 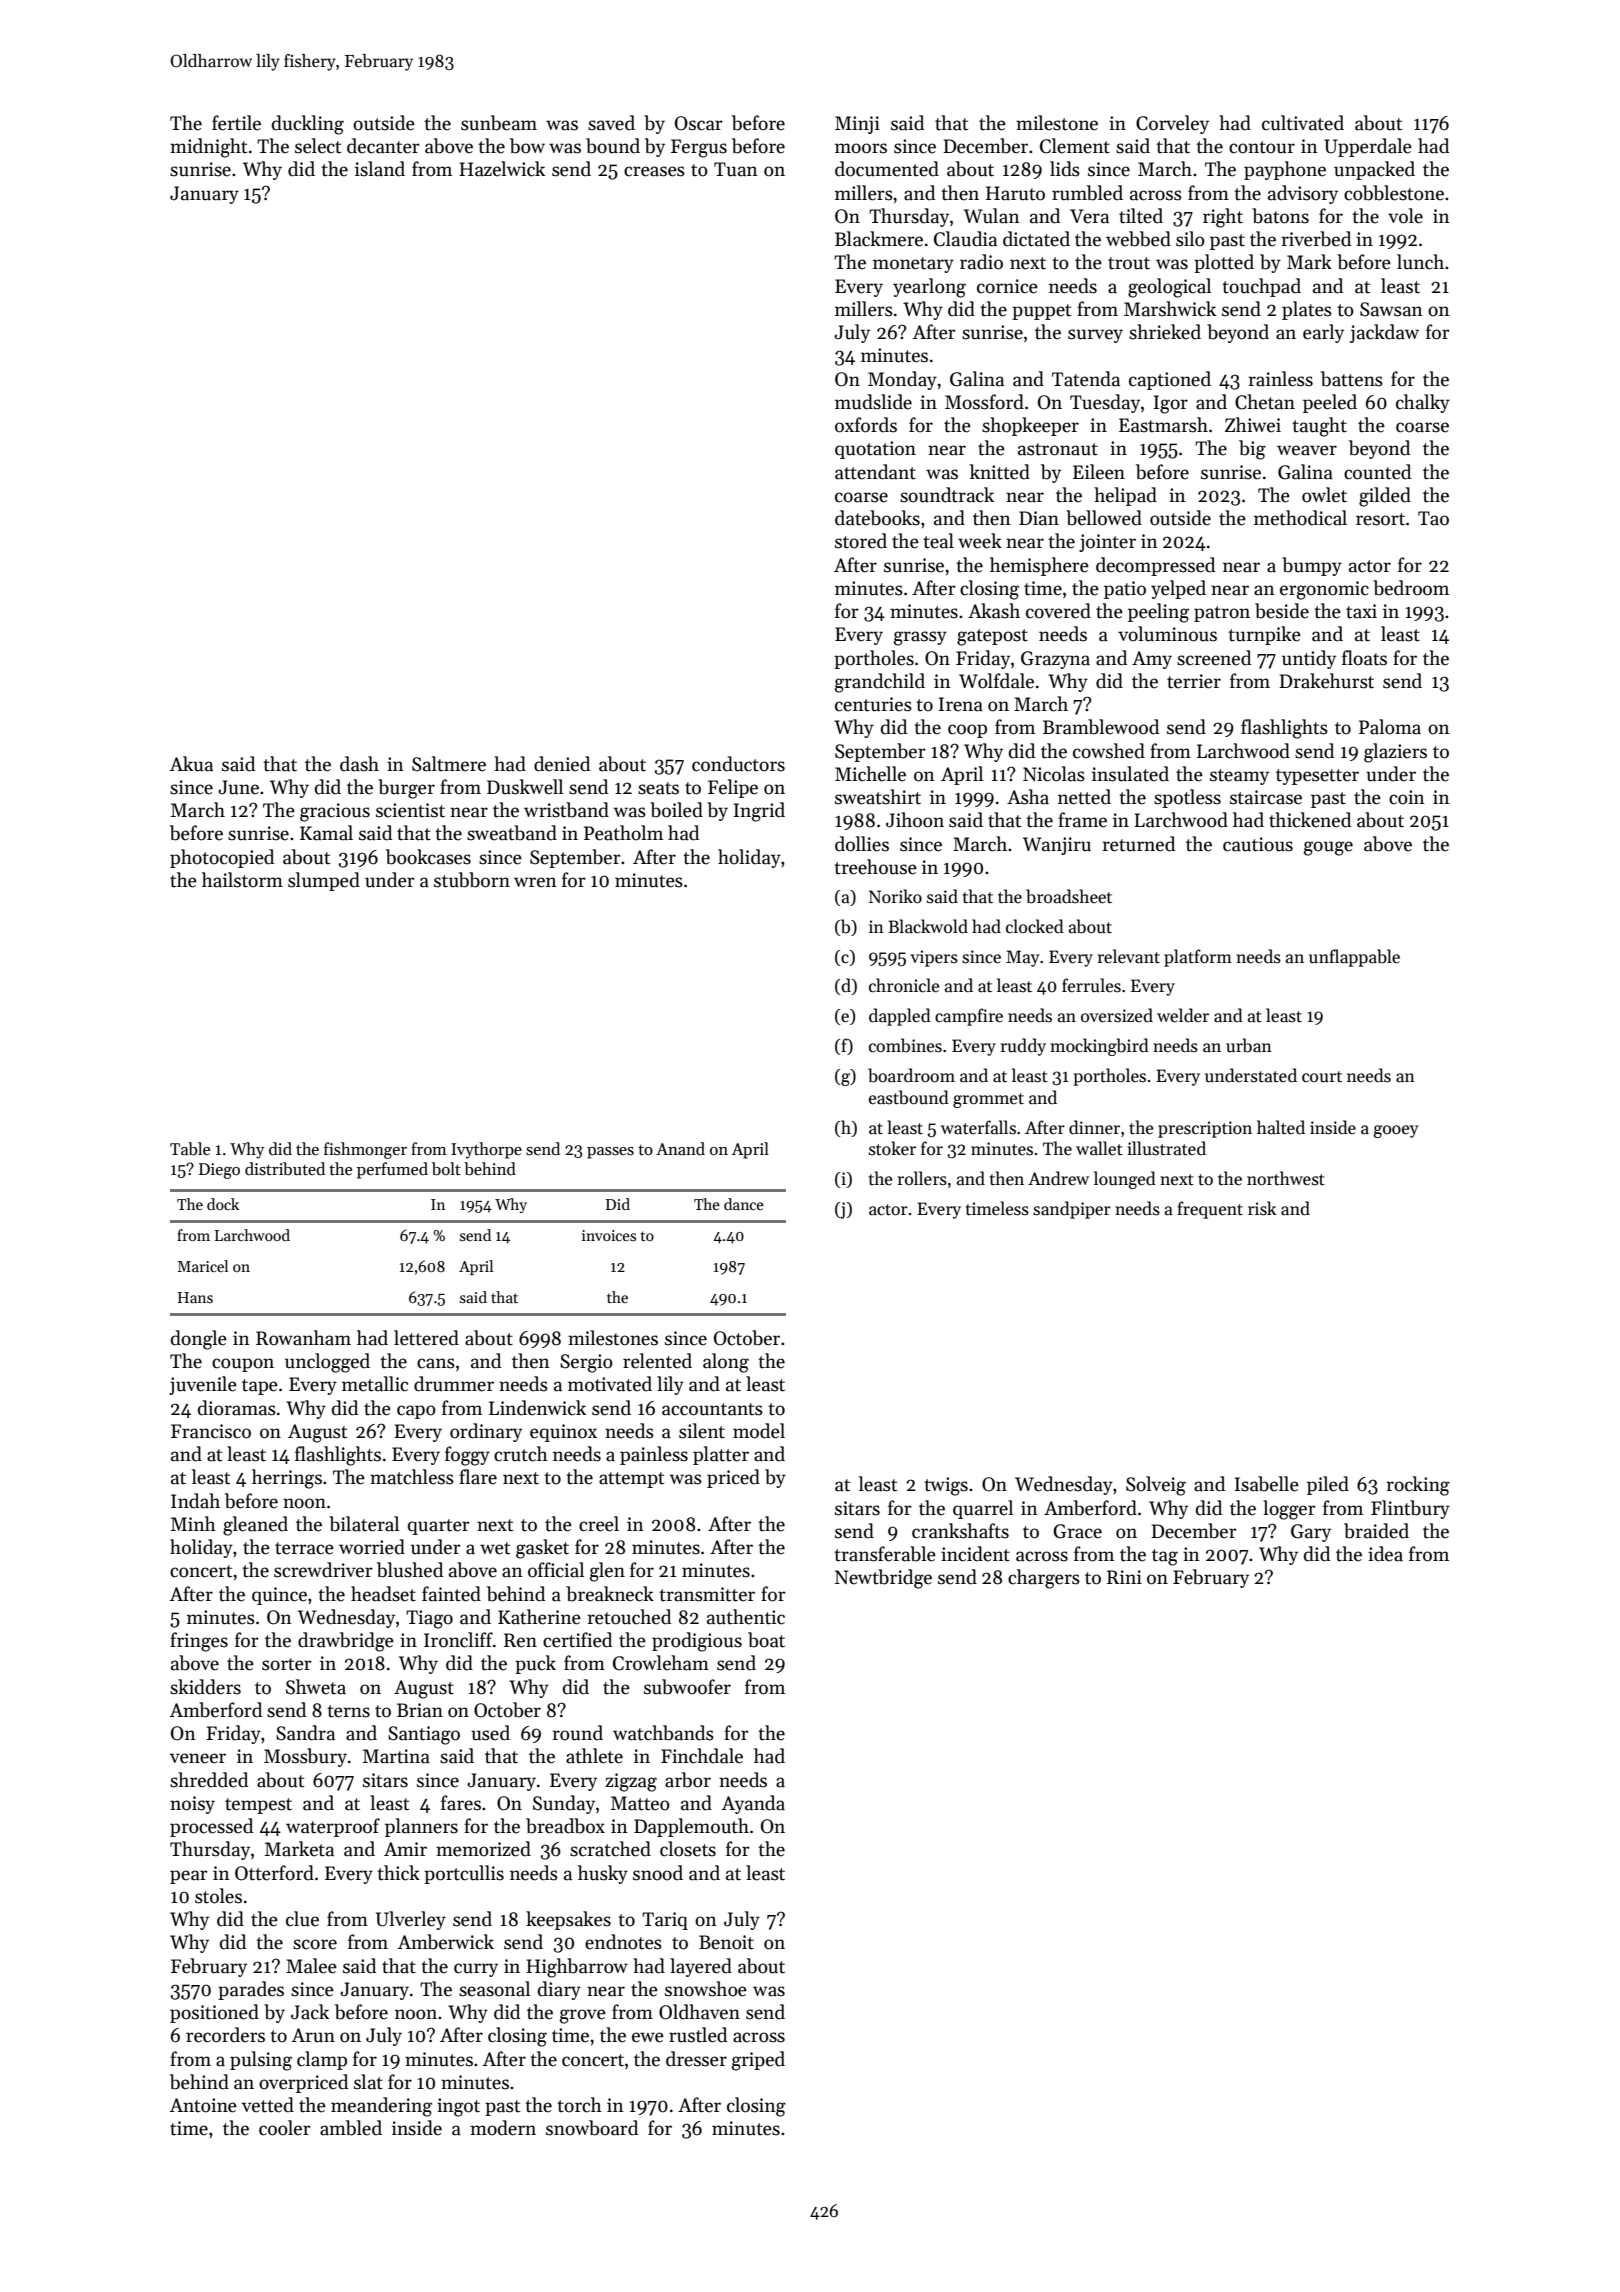 I want to click on Minh, so click(x=193, y=1523).
